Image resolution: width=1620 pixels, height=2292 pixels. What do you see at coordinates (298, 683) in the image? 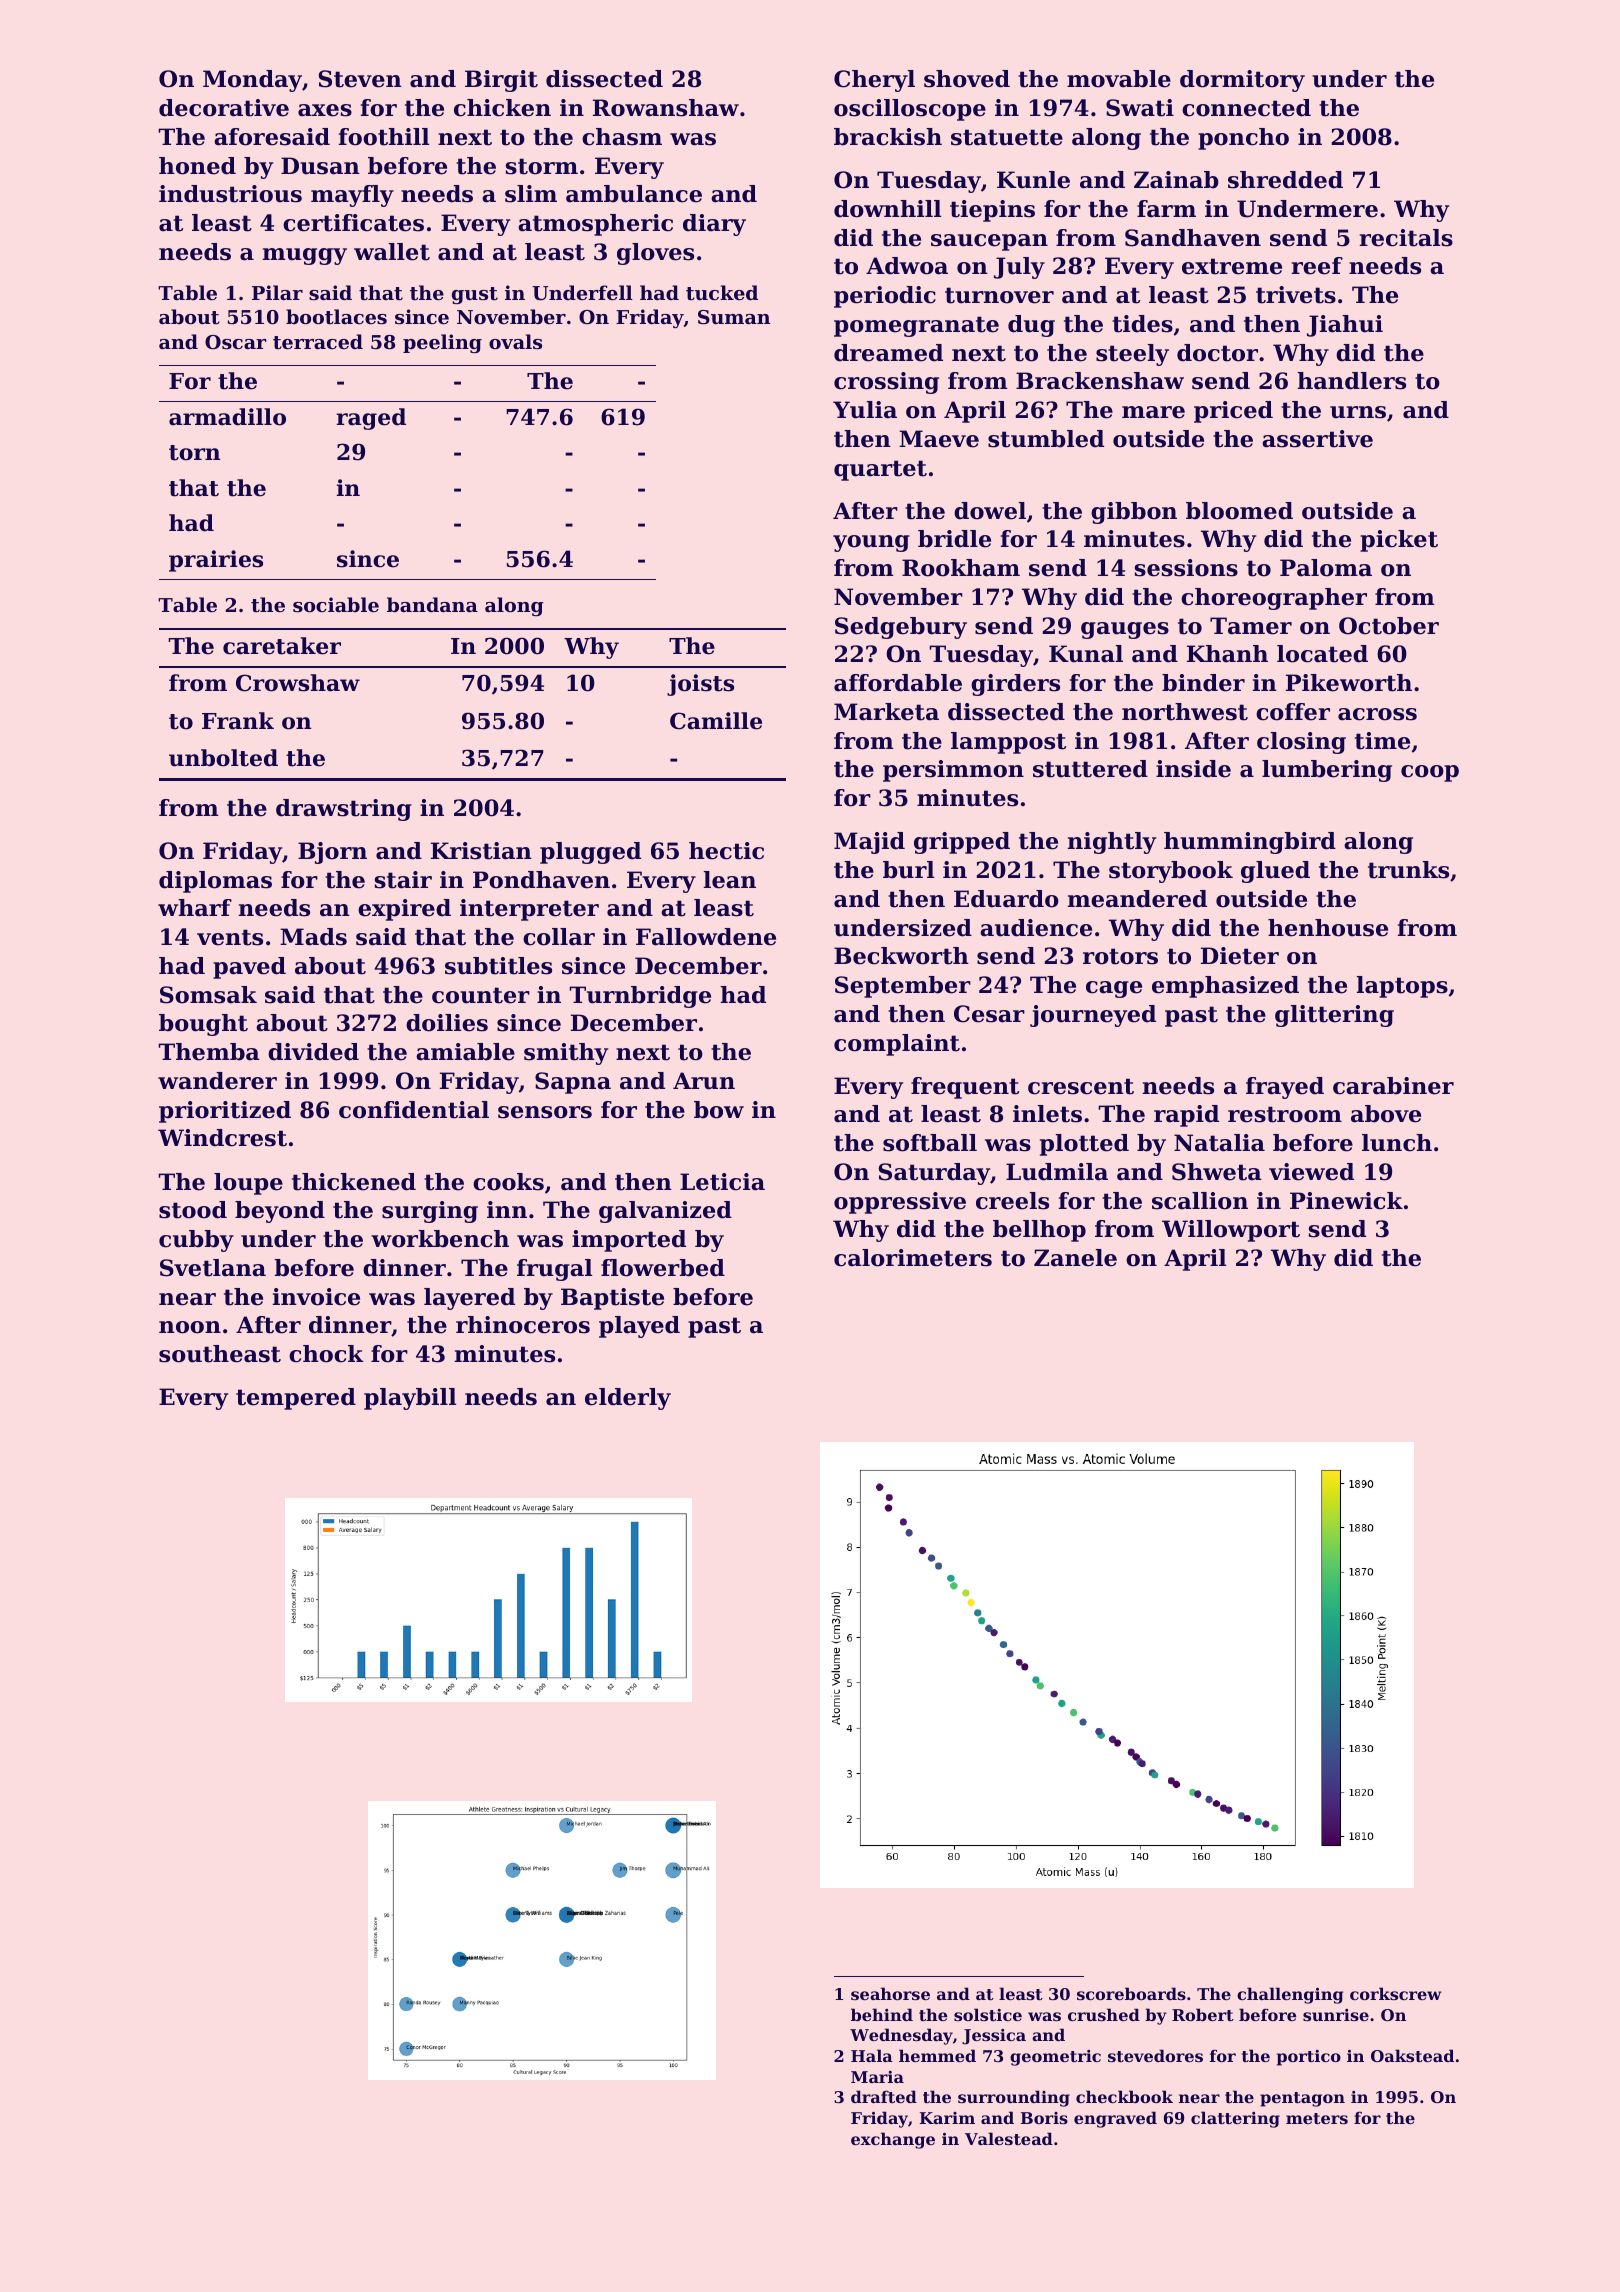
I see `Crowshaw` at bounding box center [298, 683].
